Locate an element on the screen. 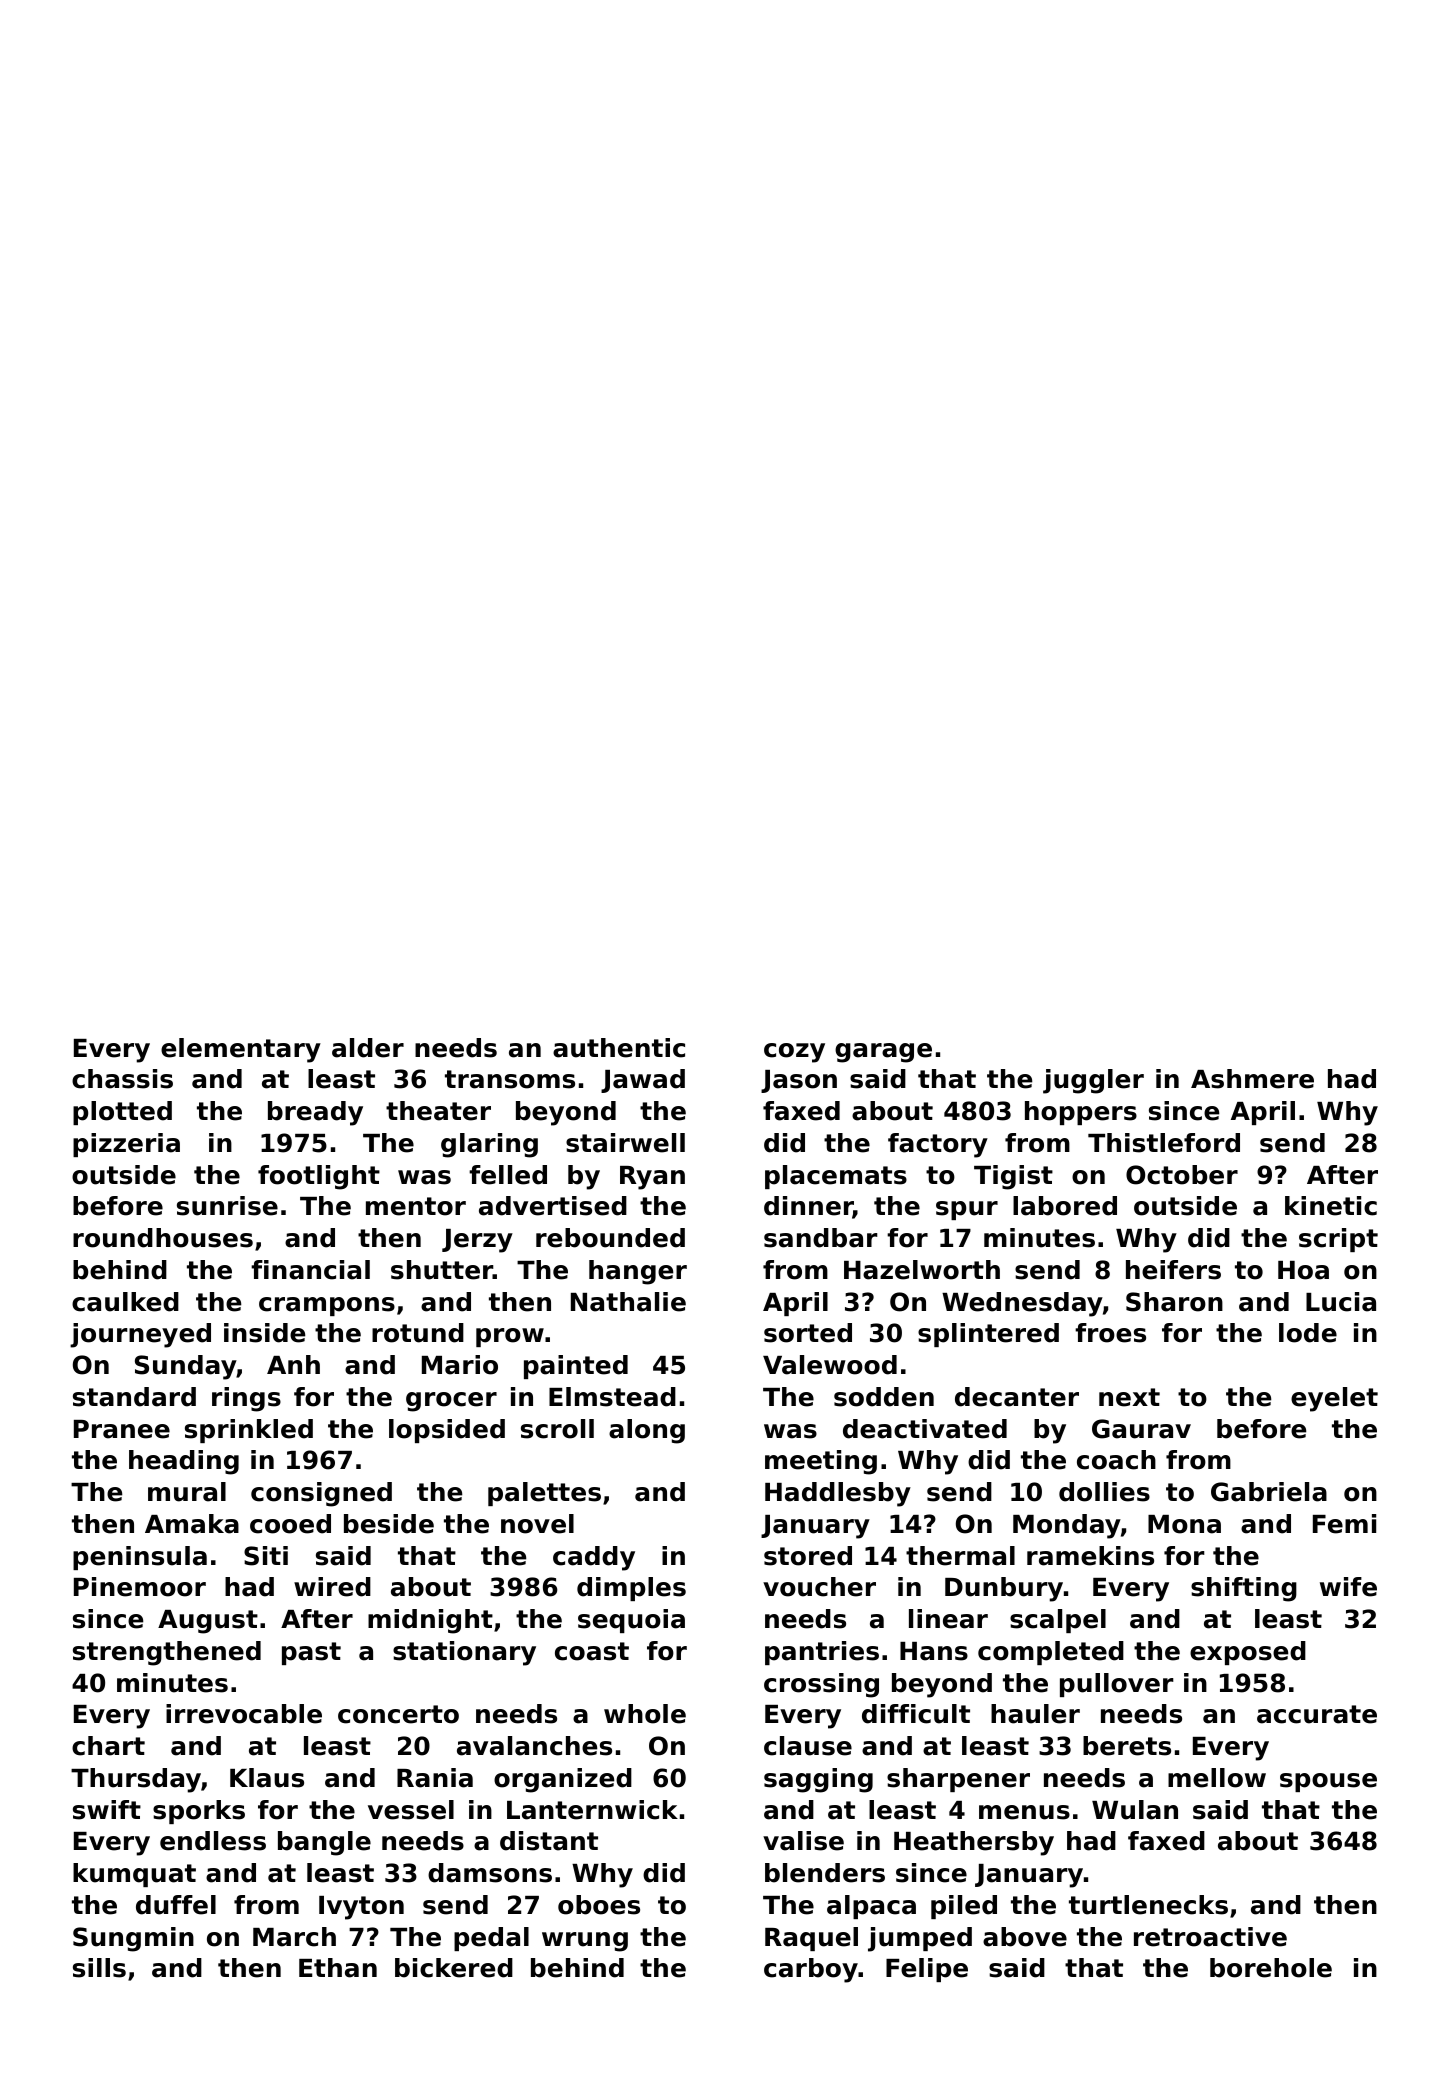  alpaca is located at coordinates (871, 1907).
